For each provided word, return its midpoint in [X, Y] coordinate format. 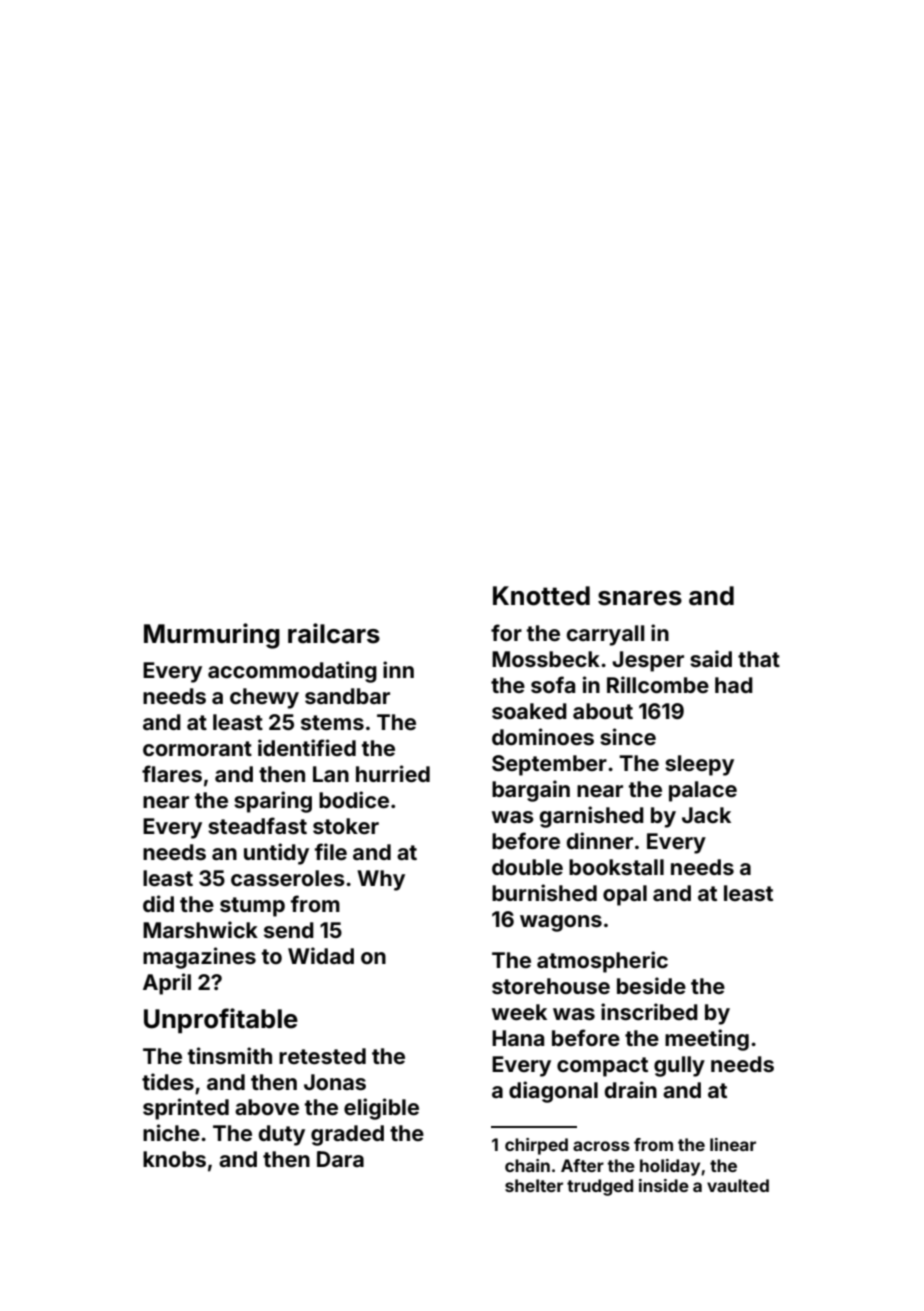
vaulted [738, 1185]
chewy [264, 698]
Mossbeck [546, 659]
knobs [174, 1159]
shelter [534, 1185]
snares [640, 598]
